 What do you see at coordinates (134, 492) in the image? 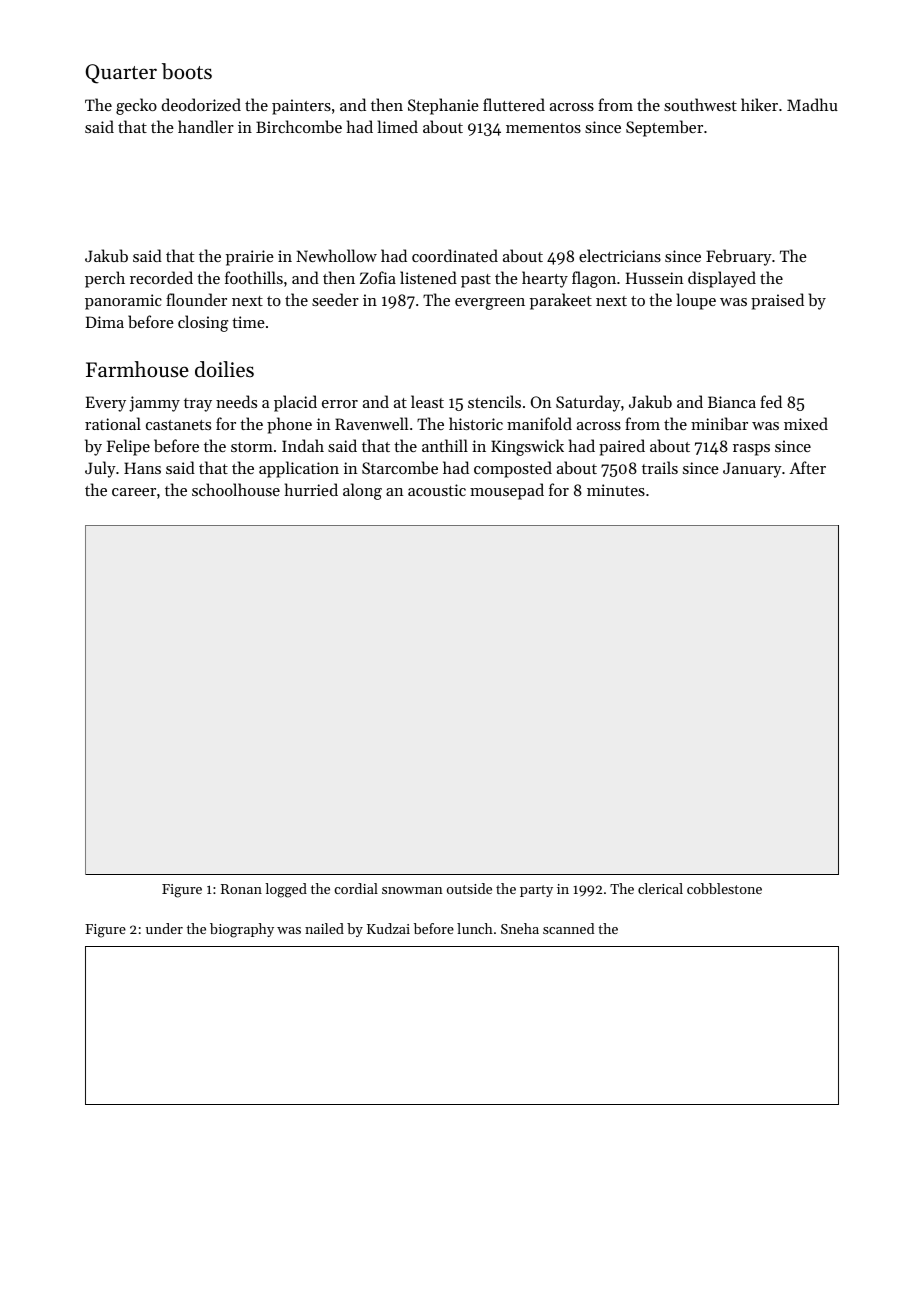
I see `career` at bounding box center [134, 492].
